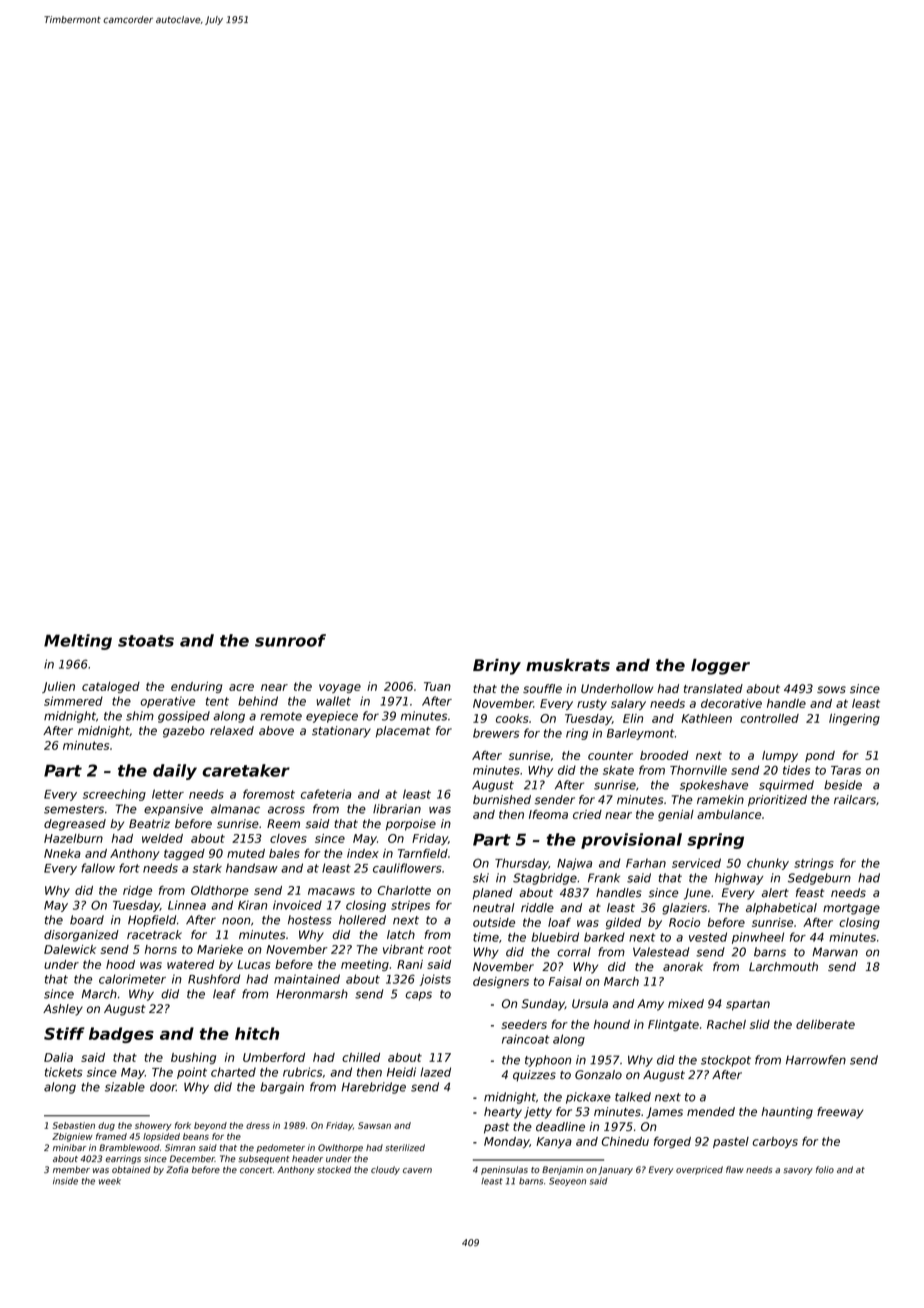 Image resolution: width=924 pixels, height=1308 pixels. I want to click on Valestead, so click(661, 952).
